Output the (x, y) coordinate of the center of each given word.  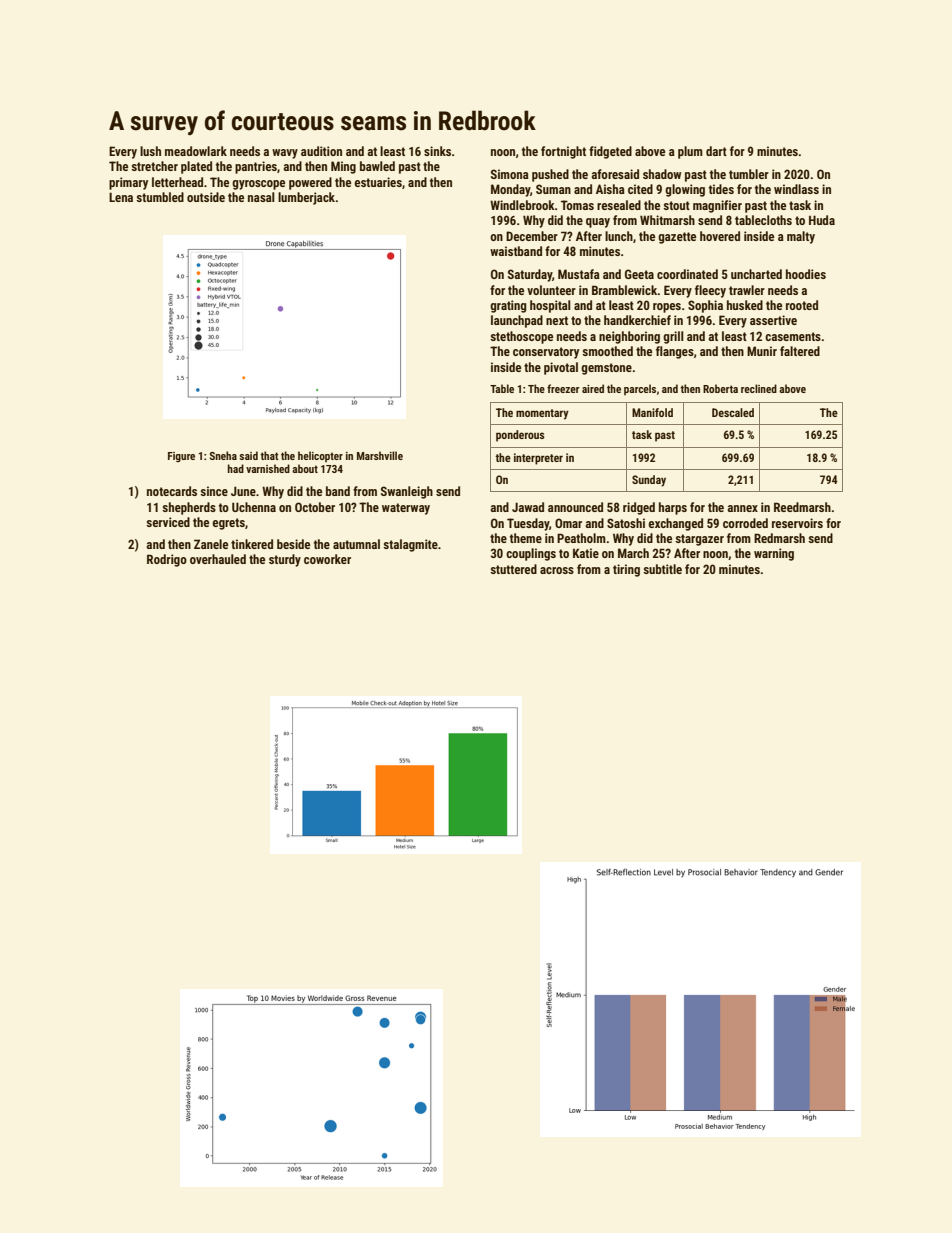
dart (716, 151)
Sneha (223, 455)
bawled (377, 166)
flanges (675, 352)
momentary (542, 414)
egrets (228, 524)
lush (150, 151)
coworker (327, 559)
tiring (626, 570)
